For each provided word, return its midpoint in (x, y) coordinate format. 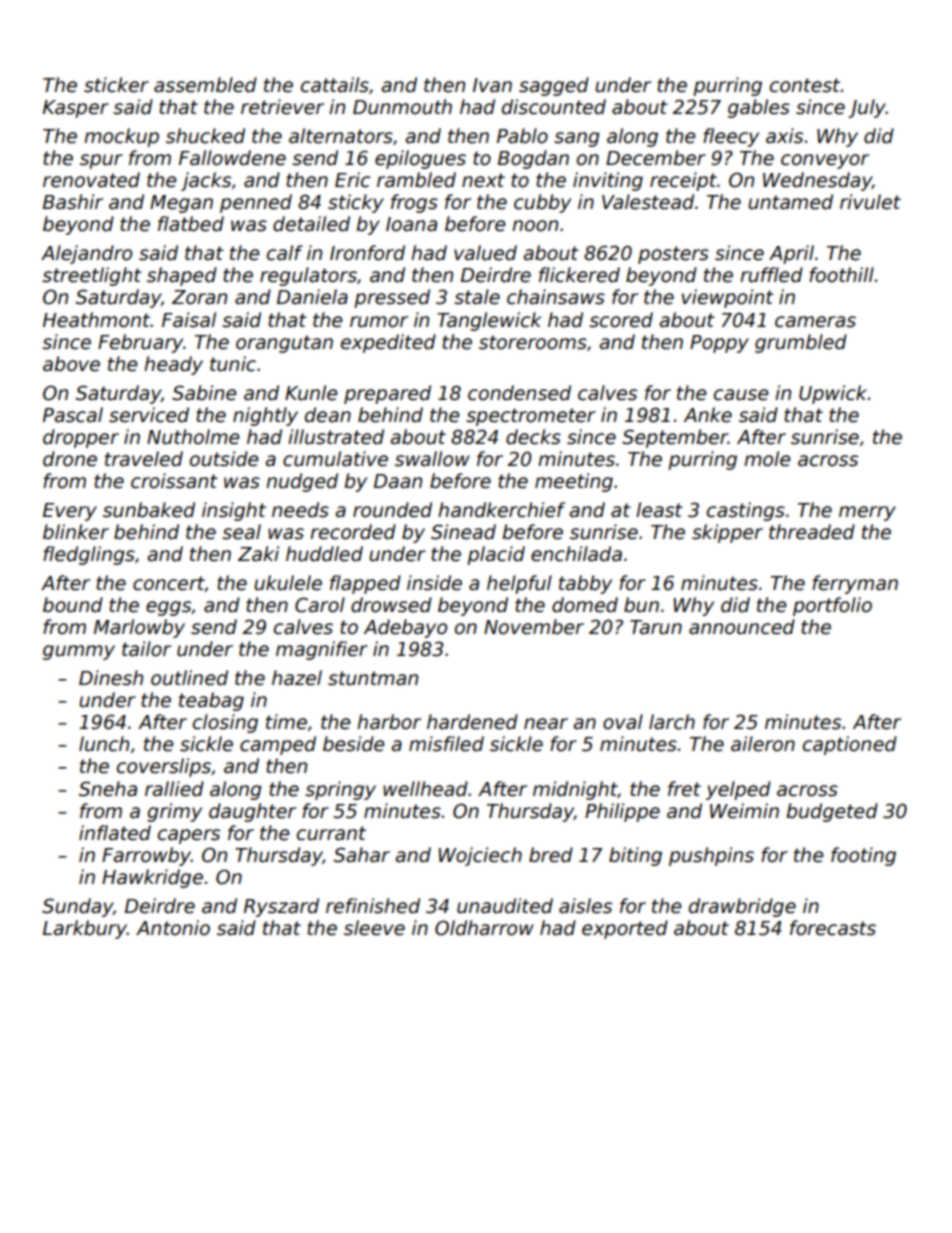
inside (434, 583)
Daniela (312, 297)
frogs (414, 203)
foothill (841, 275)
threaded (812, 532)
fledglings (89, 555)
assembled (205, 85)
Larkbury (85, 929)
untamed (790, 202)
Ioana (411, 224)
